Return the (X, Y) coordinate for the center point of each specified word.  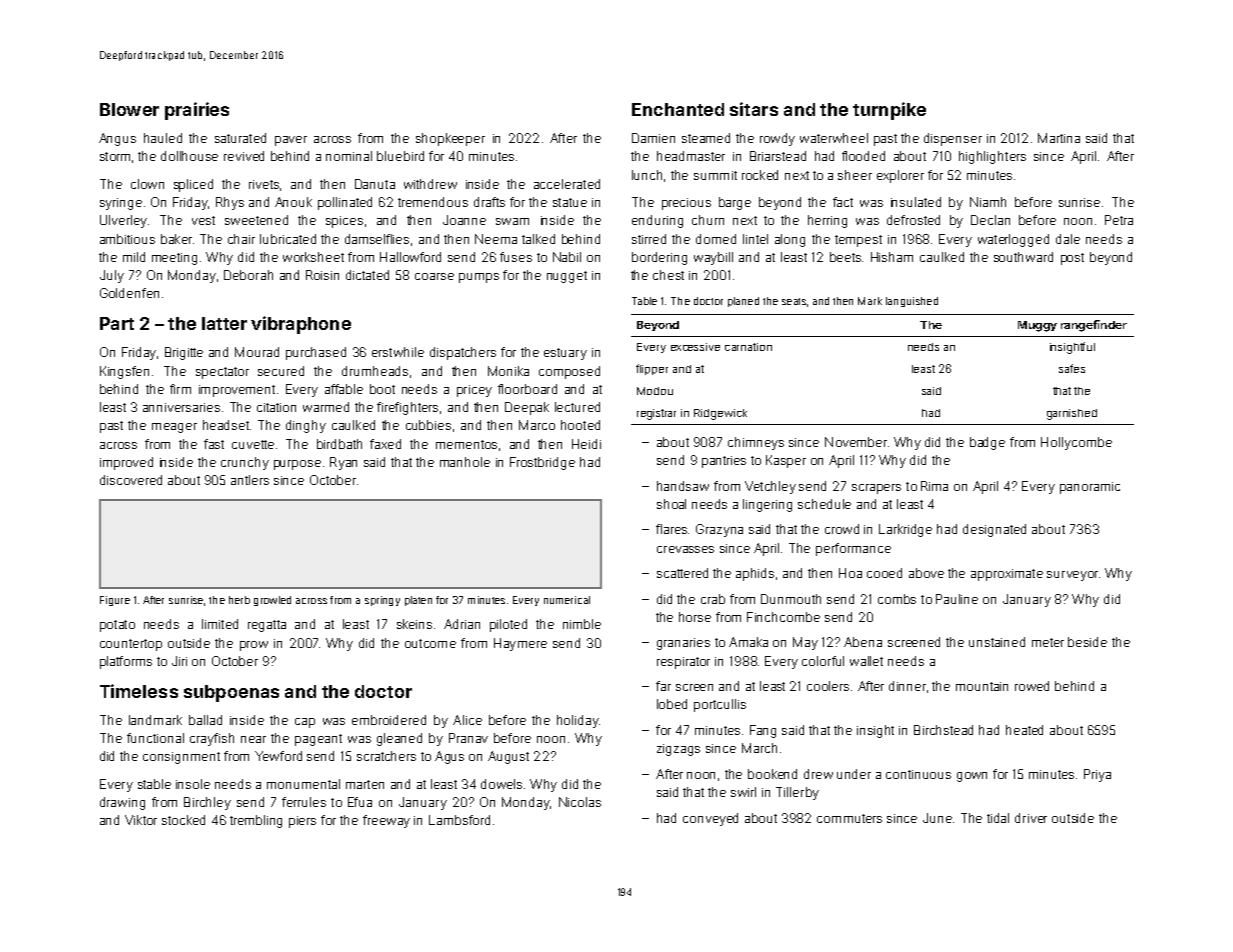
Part (117, 323)
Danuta (375, 184)
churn (708, 220)
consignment (181, 758)
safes (1072, 368)
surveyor (1072, 576)
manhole (465, 462)
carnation (748, 347)
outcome (430, 643)
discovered (131, 480)
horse (695, 617)
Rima (934, 486)
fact (843, 202)
